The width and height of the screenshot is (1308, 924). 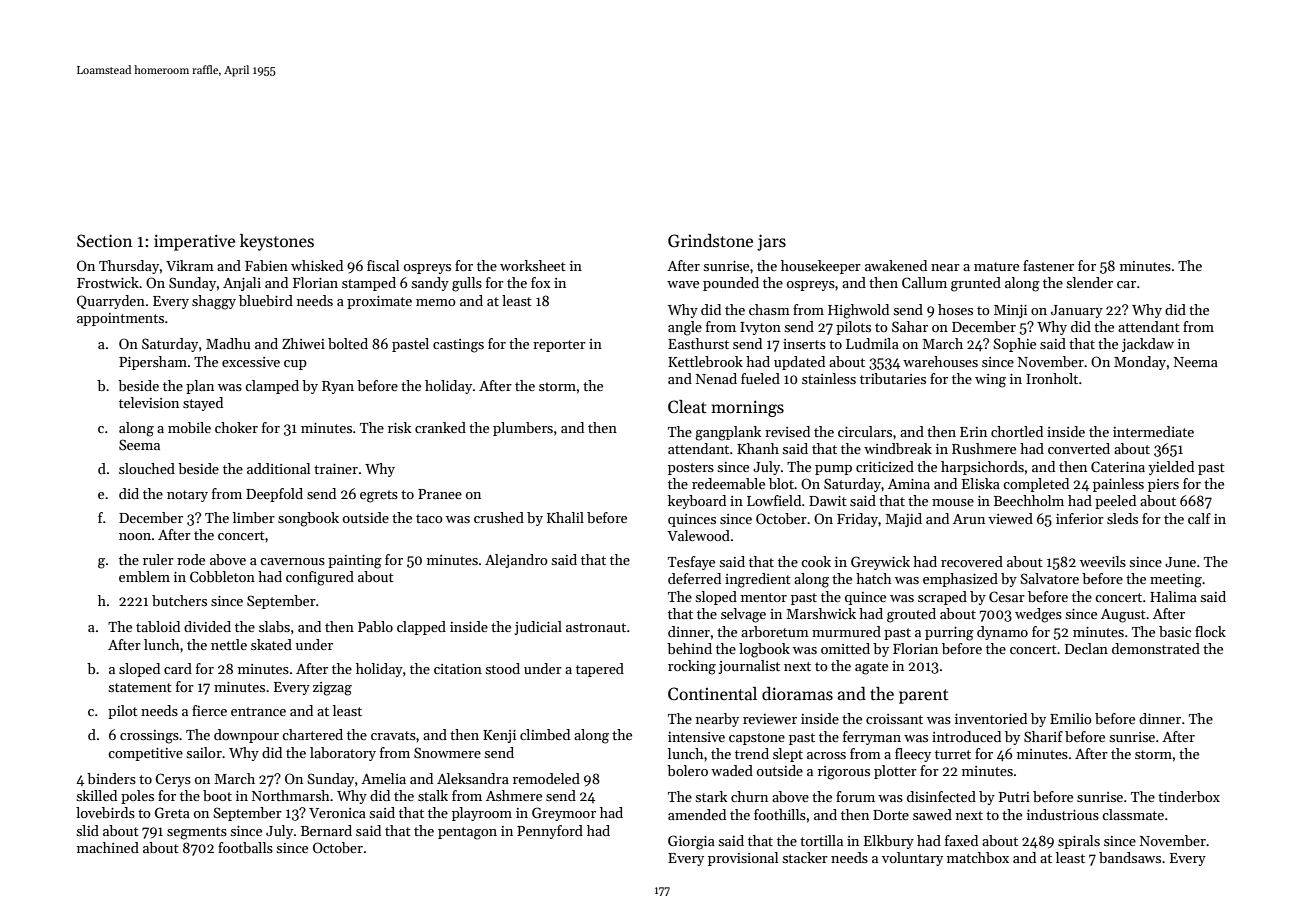 What do you see at coordinates (153, 363) in the screenshot?
I see `Pipersham` at bounding box center [153, 363].
